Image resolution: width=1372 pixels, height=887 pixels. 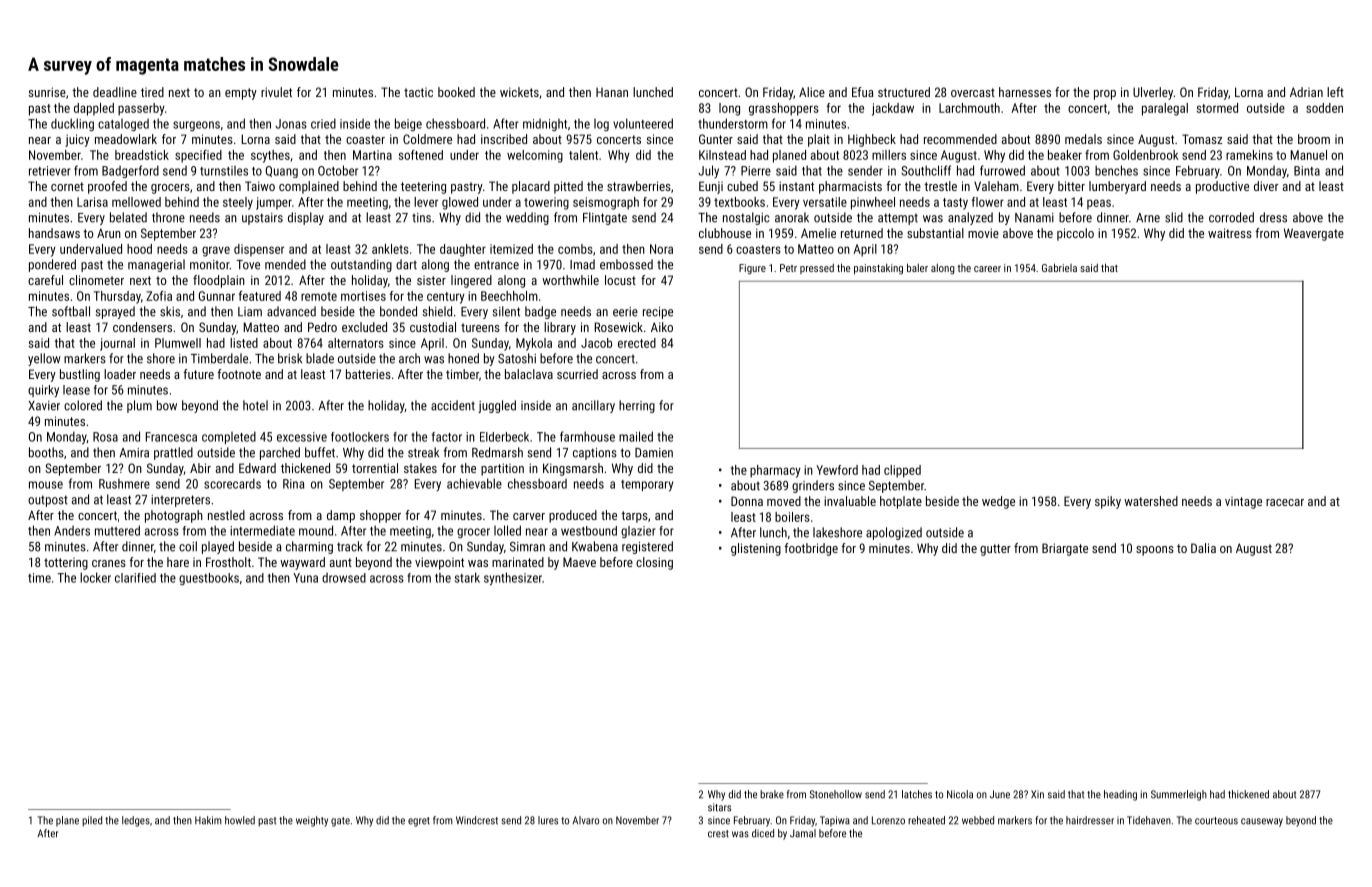 I want to click on wickets, so click(x=519, y=92).
